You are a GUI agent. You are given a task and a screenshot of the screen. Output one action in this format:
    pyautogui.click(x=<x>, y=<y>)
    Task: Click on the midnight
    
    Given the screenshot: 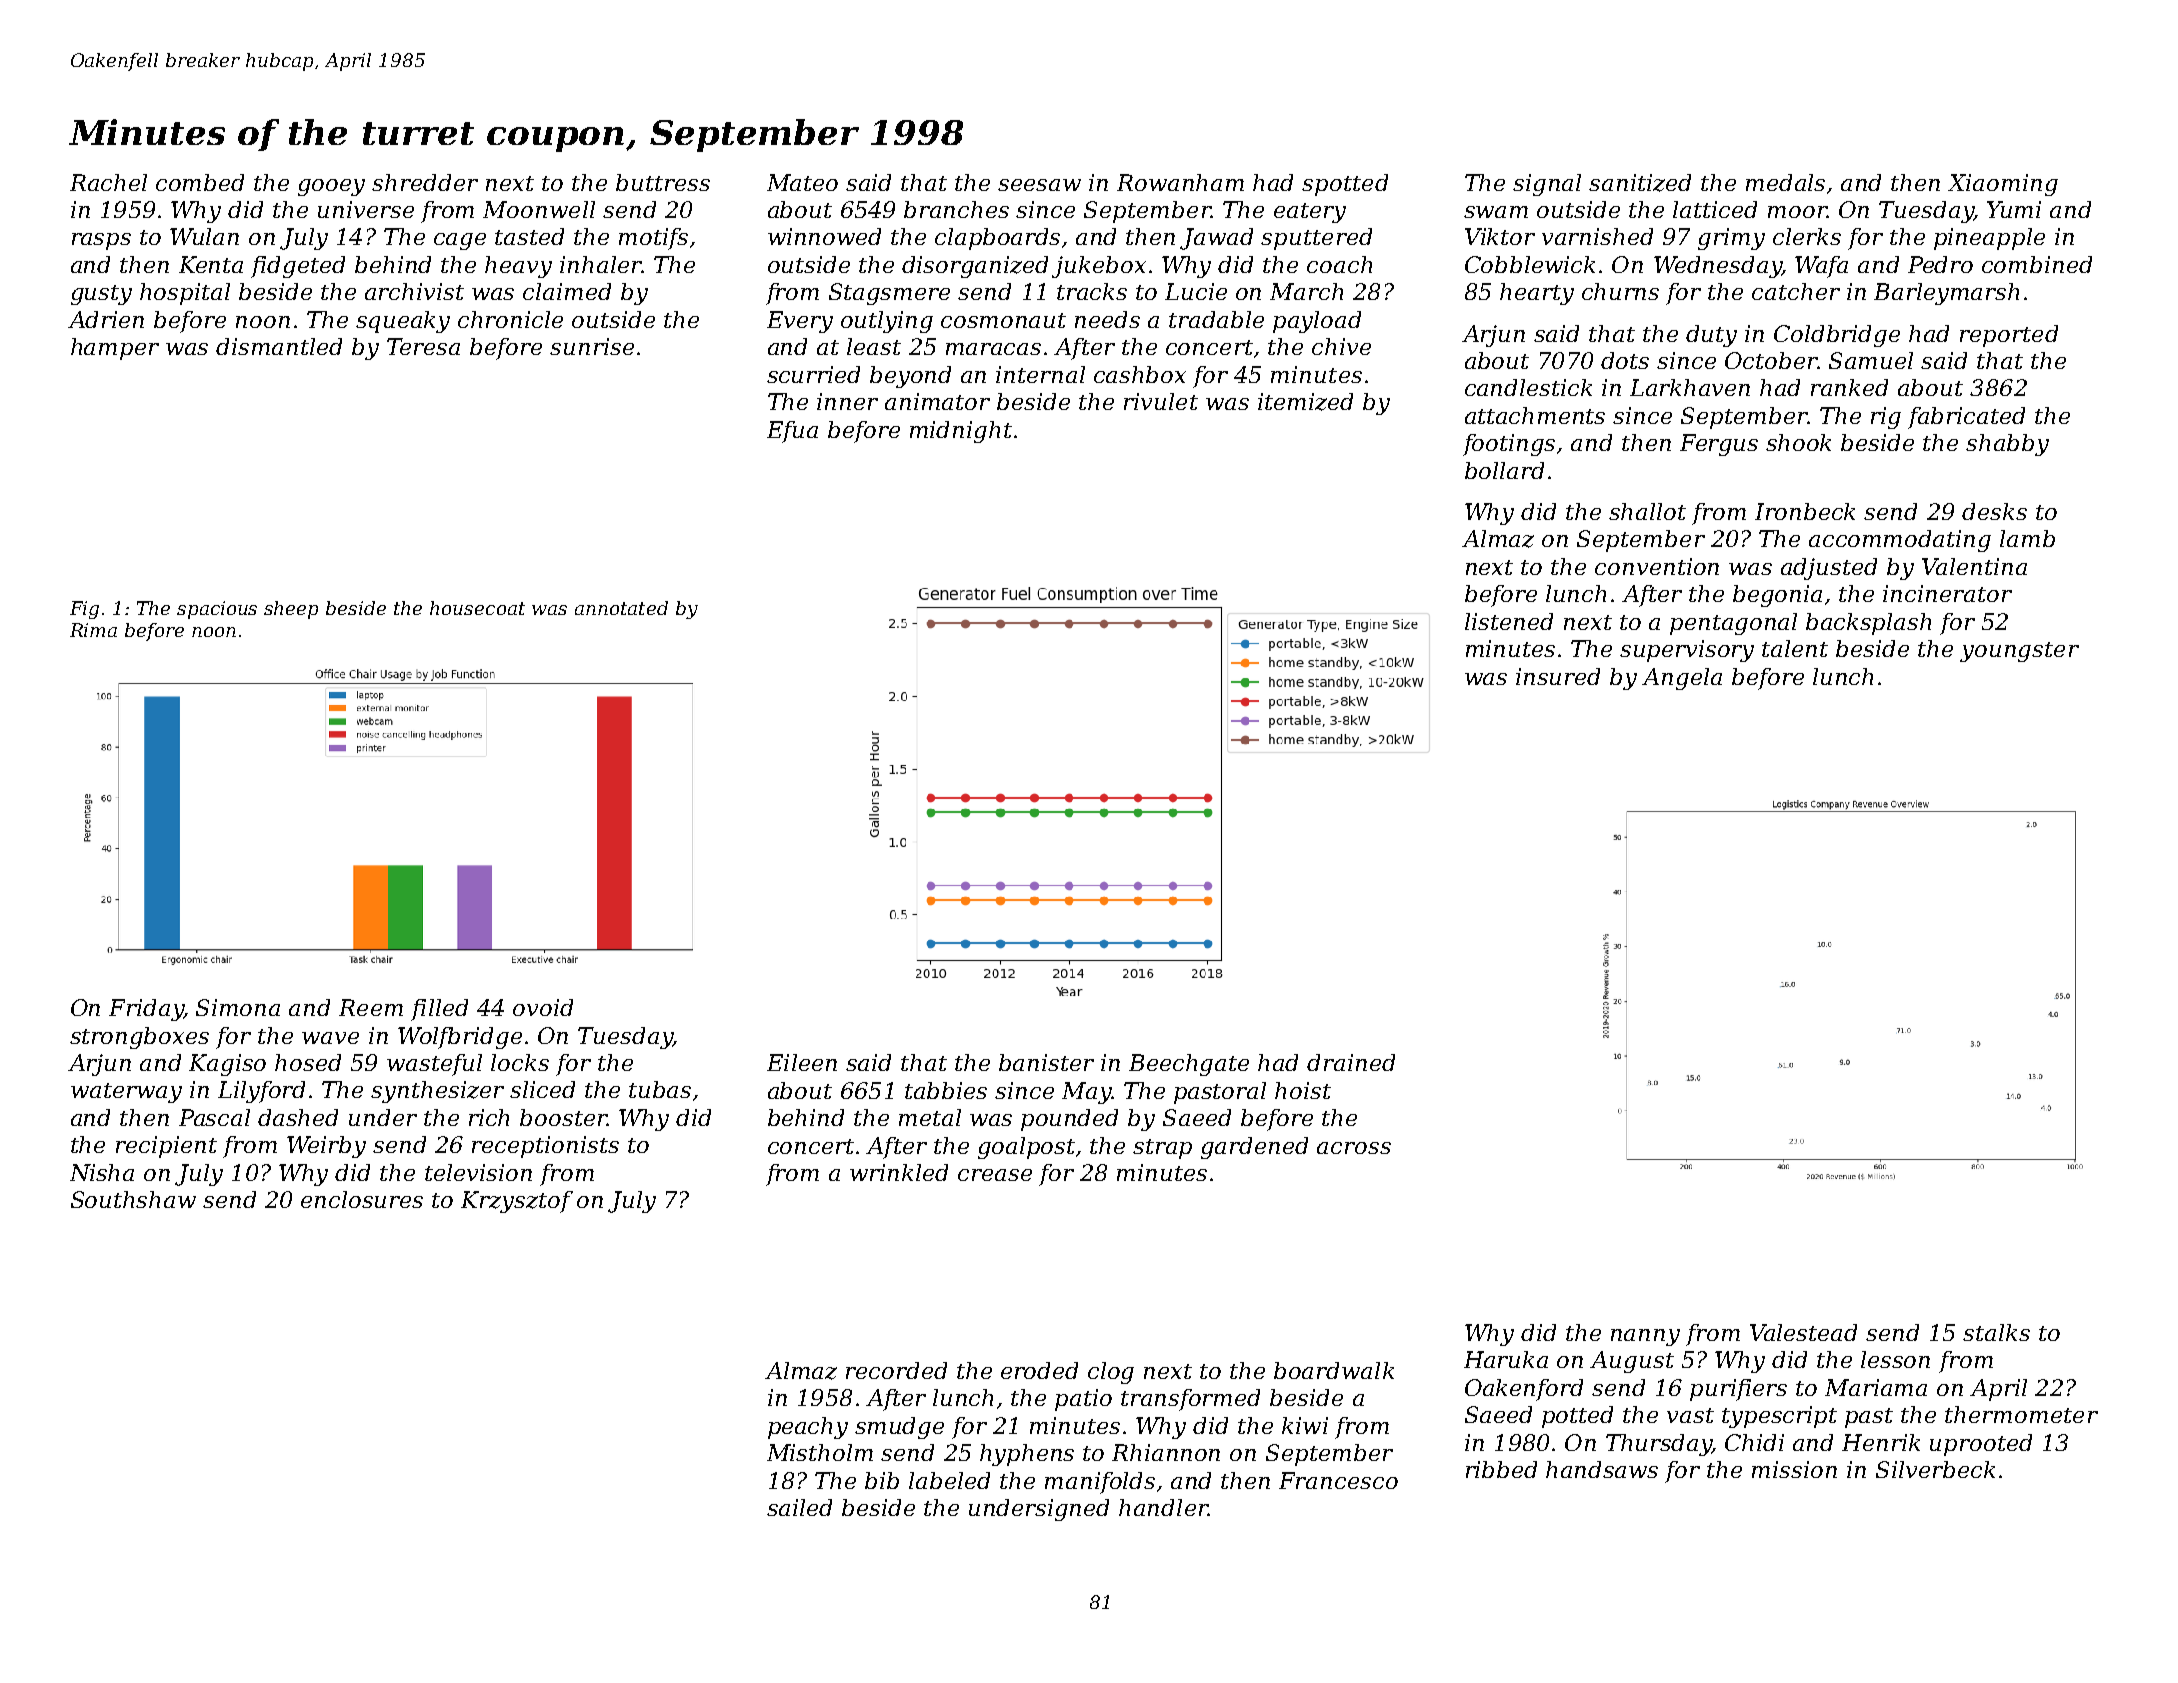 What is the action you would take?
    pyautogui.click(x=961, y=432)
